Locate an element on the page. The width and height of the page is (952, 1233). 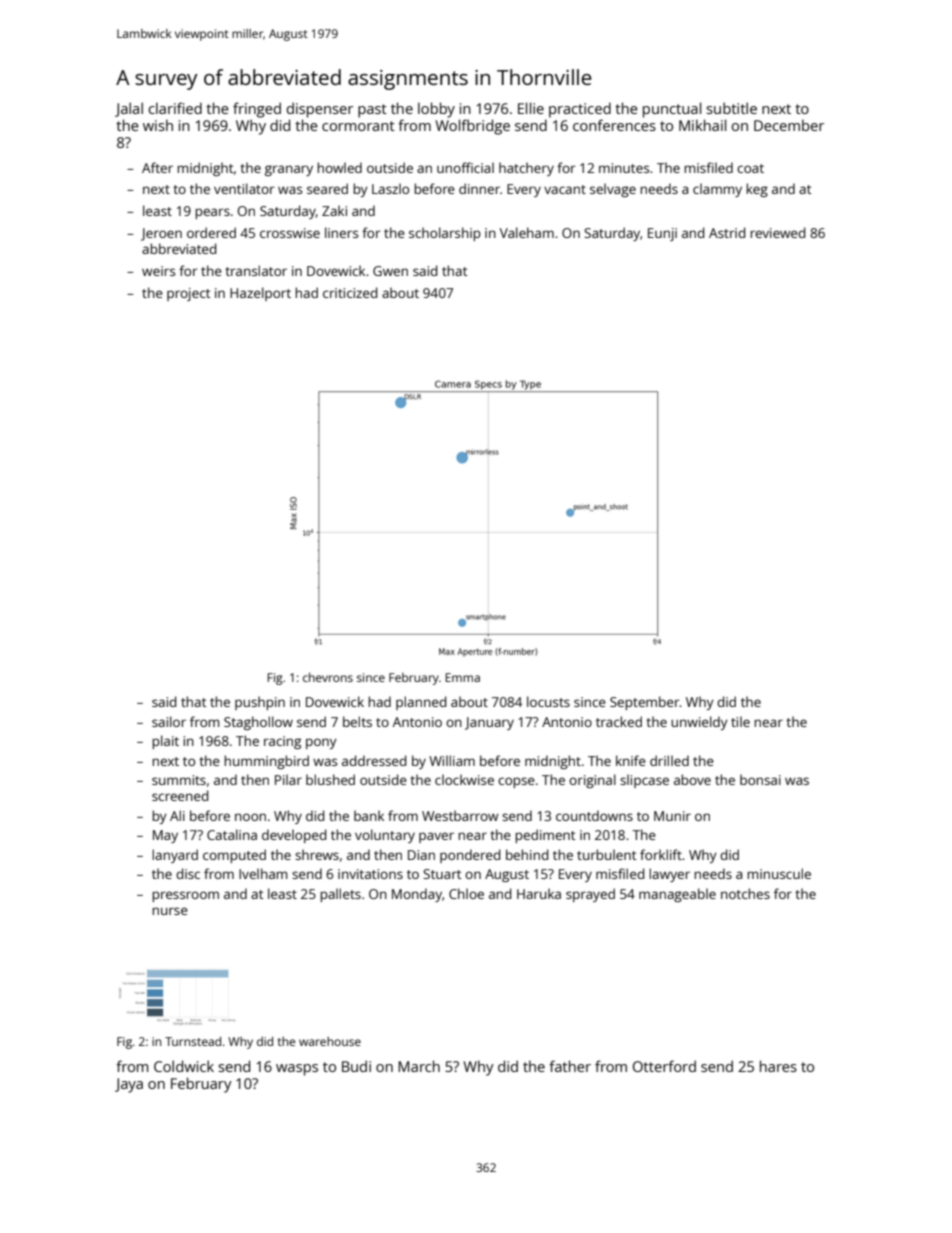
nurse is located at coordinates (170, 911).
